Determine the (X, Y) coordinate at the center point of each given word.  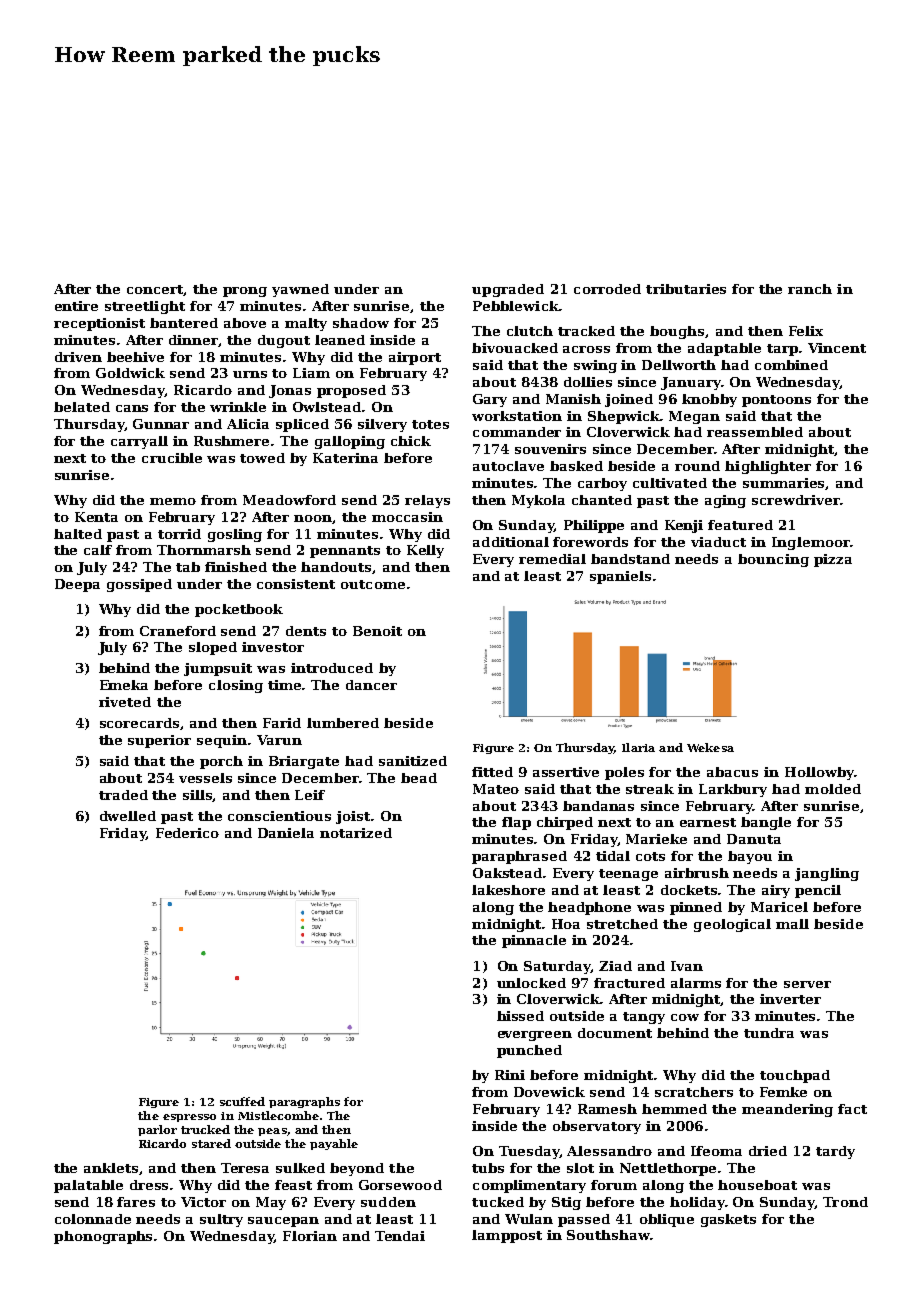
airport (415, 358)
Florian (310, 1236)
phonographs (103, 1237)
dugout (284, 341)
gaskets (728, 1220)
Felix (806, 331)
